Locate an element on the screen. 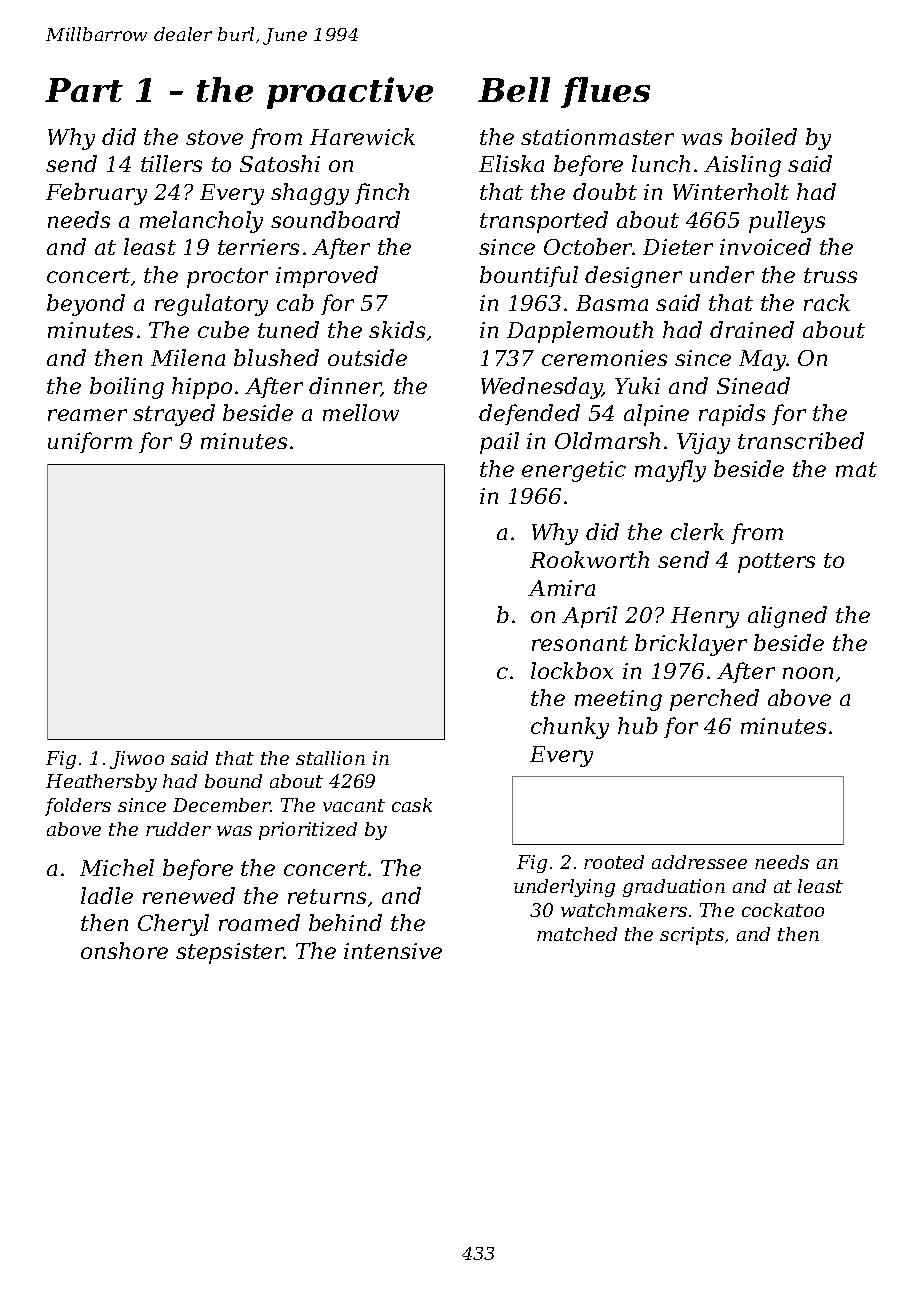 This screenshot has width=924, height=1314. Heathersby is located at coordinates (101, 783).
